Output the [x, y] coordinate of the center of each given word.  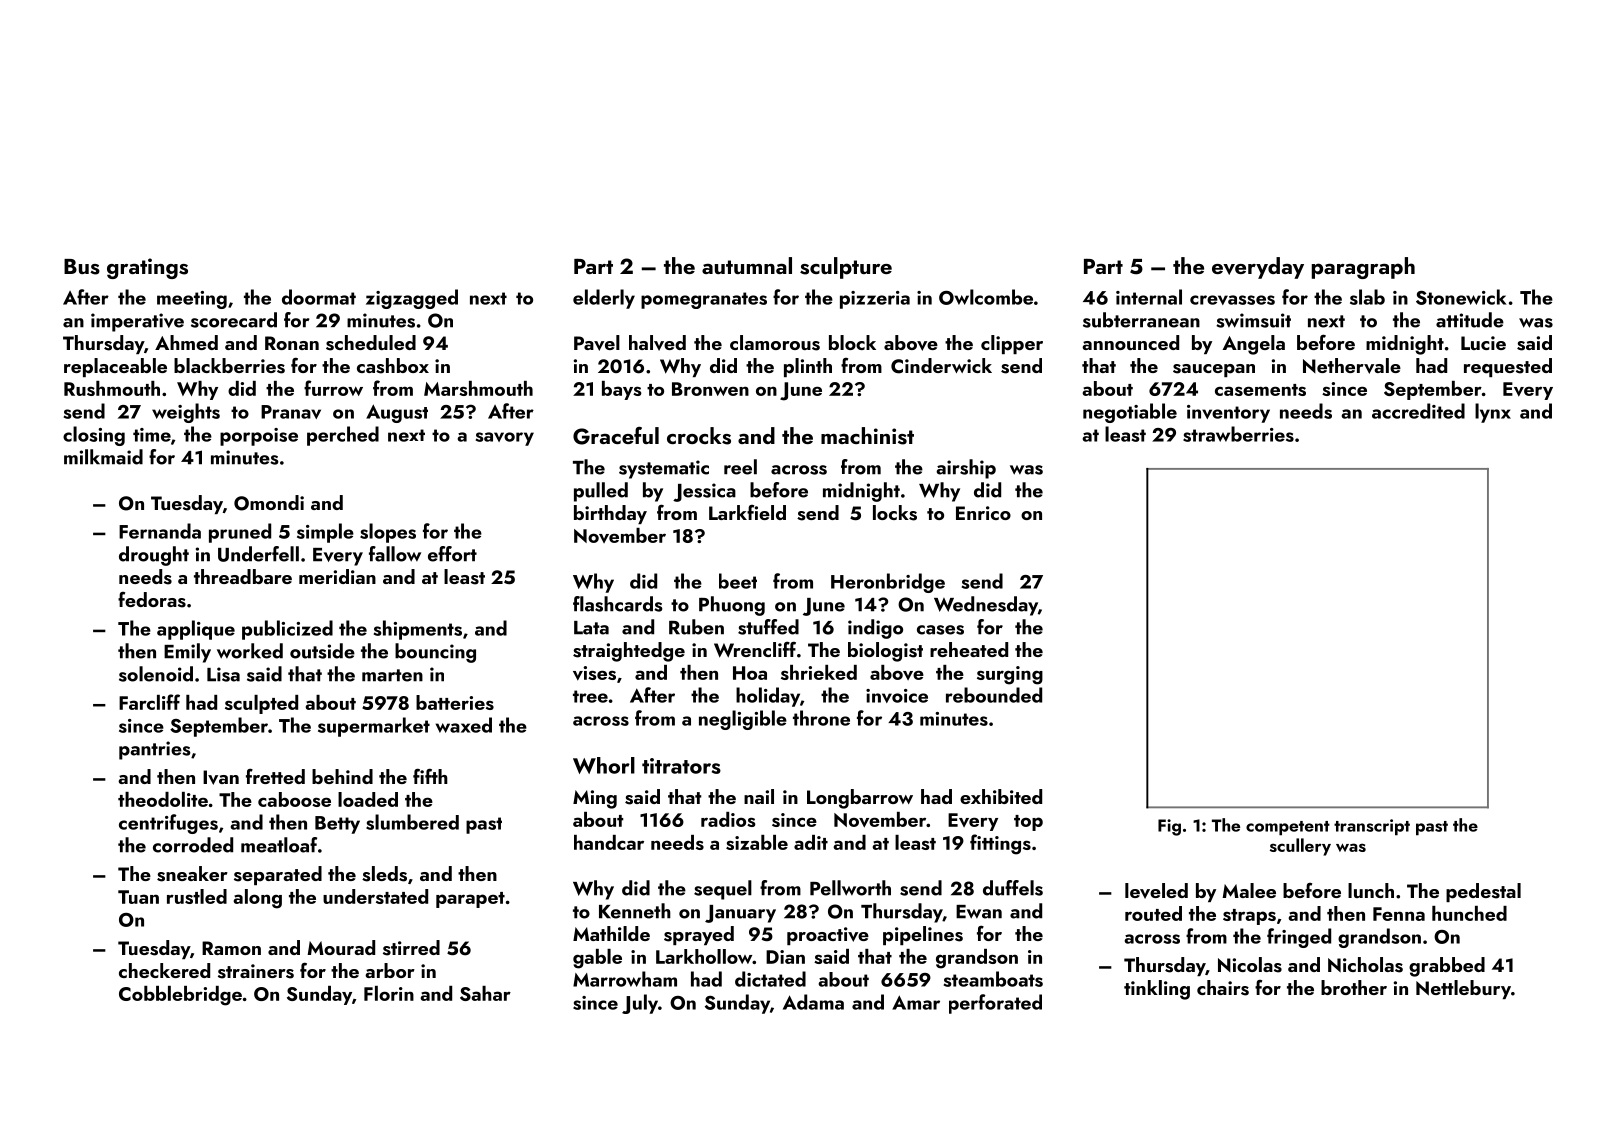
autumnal [747, 265]
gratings [147, 268]
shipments [418, 630]
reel [740, 467]
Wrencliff [755, 650]
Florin [389, 993]
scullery [1300, 847]
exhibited [1001, 796]
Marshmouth [478, 388]
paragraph [1363, 268]
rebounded [994, 695]
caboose [294, 799]
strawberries [1238, 434]
